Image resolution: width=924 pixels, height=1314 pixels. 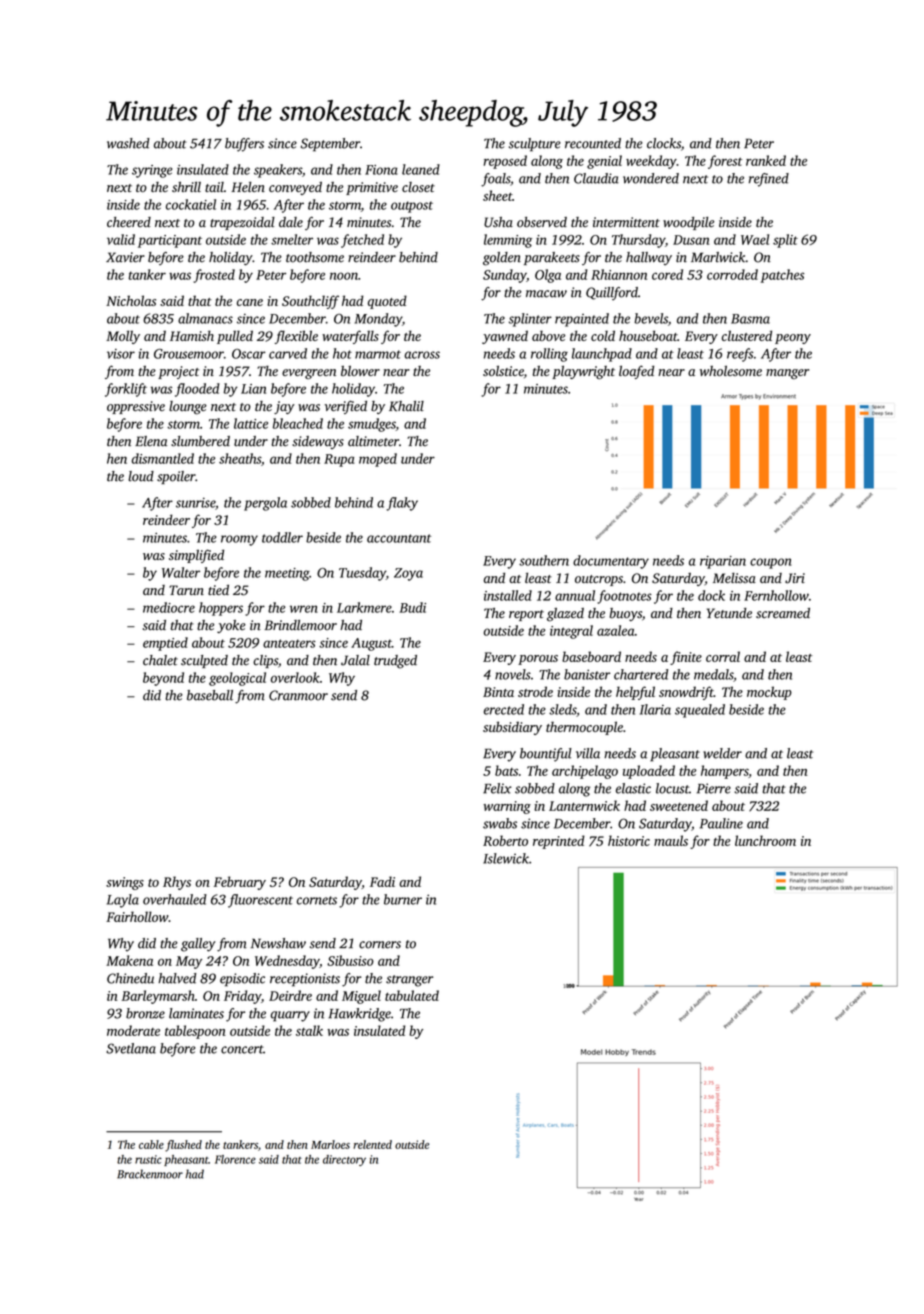 I want to click on buffers, so click(x=244, y=145).
